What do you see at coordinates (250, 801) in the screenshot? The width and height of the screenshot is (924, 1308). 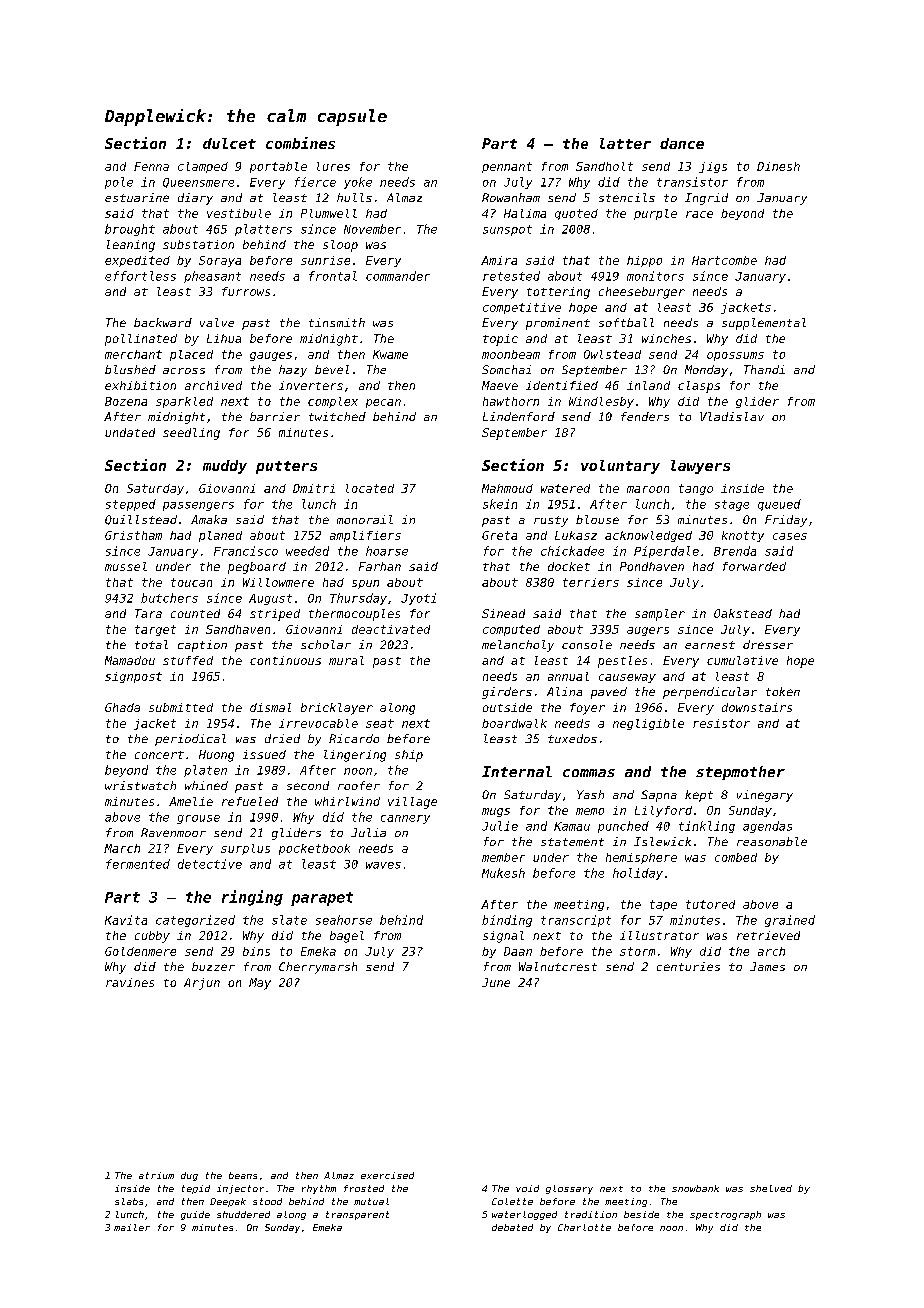 I see `refueled` at bounding box center [250, 801].
